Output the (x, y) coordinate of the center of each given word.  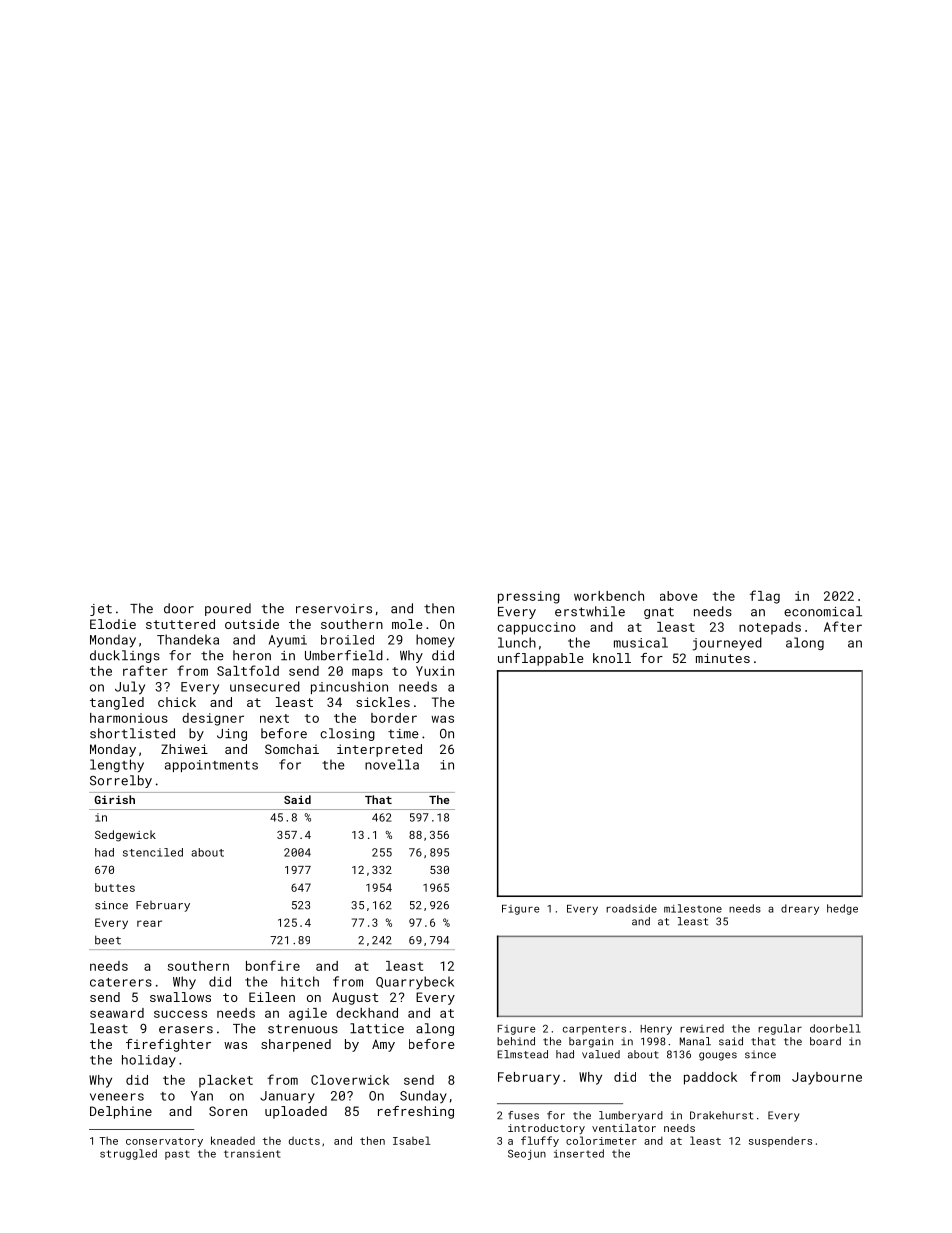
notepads (770, 628)
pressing (529, 597)
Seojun (527, 1154)
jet (101, 610)
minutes (723, 658)
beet (108, 940)
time (403, 734)
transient (252, 1154)
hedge (842, 909)
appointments (211, 766)
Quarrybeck (415, 983)
